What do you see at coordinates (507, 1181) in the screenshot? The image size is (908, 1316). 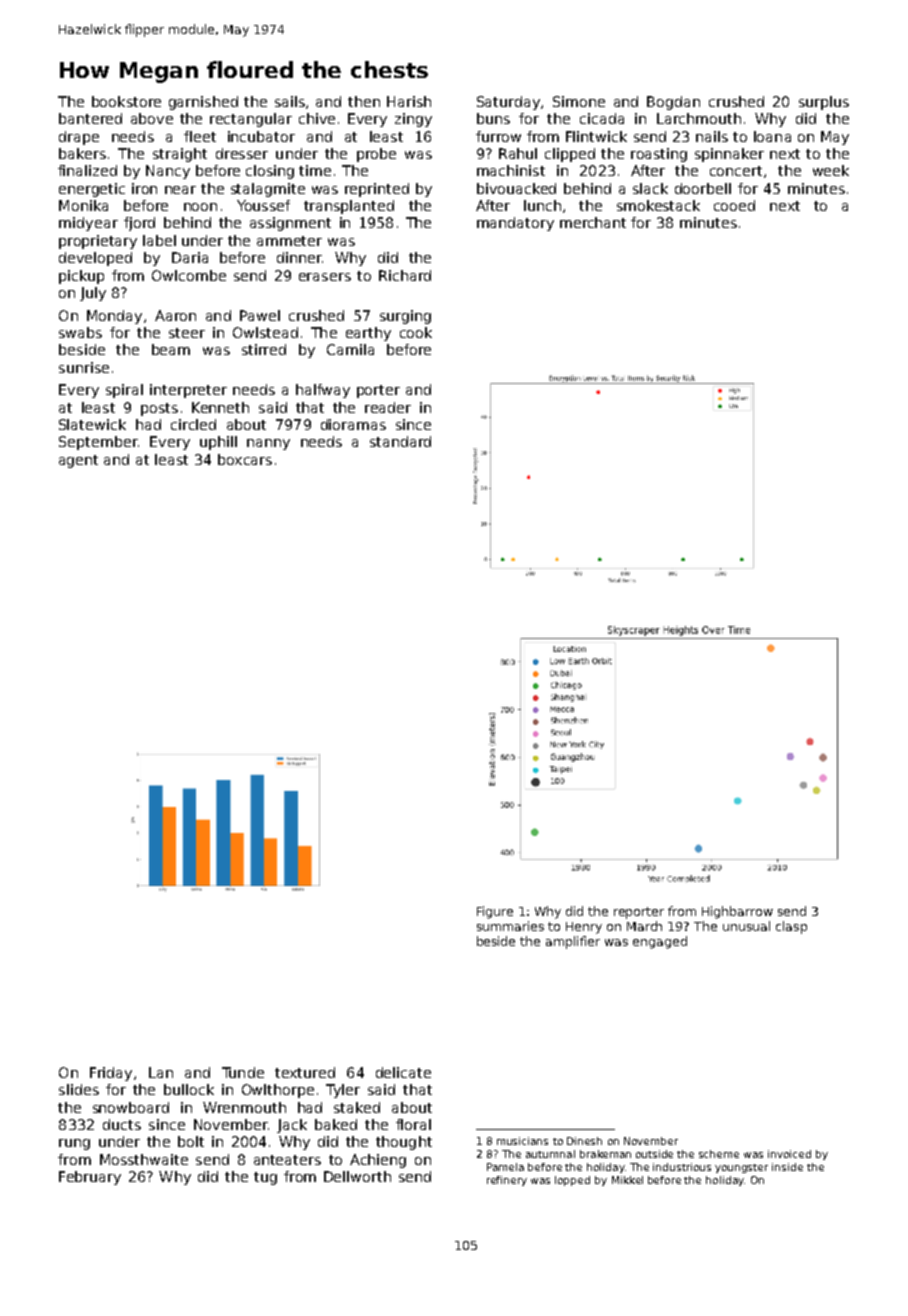 I see `refinery` at bounding box center [507, 1181].
